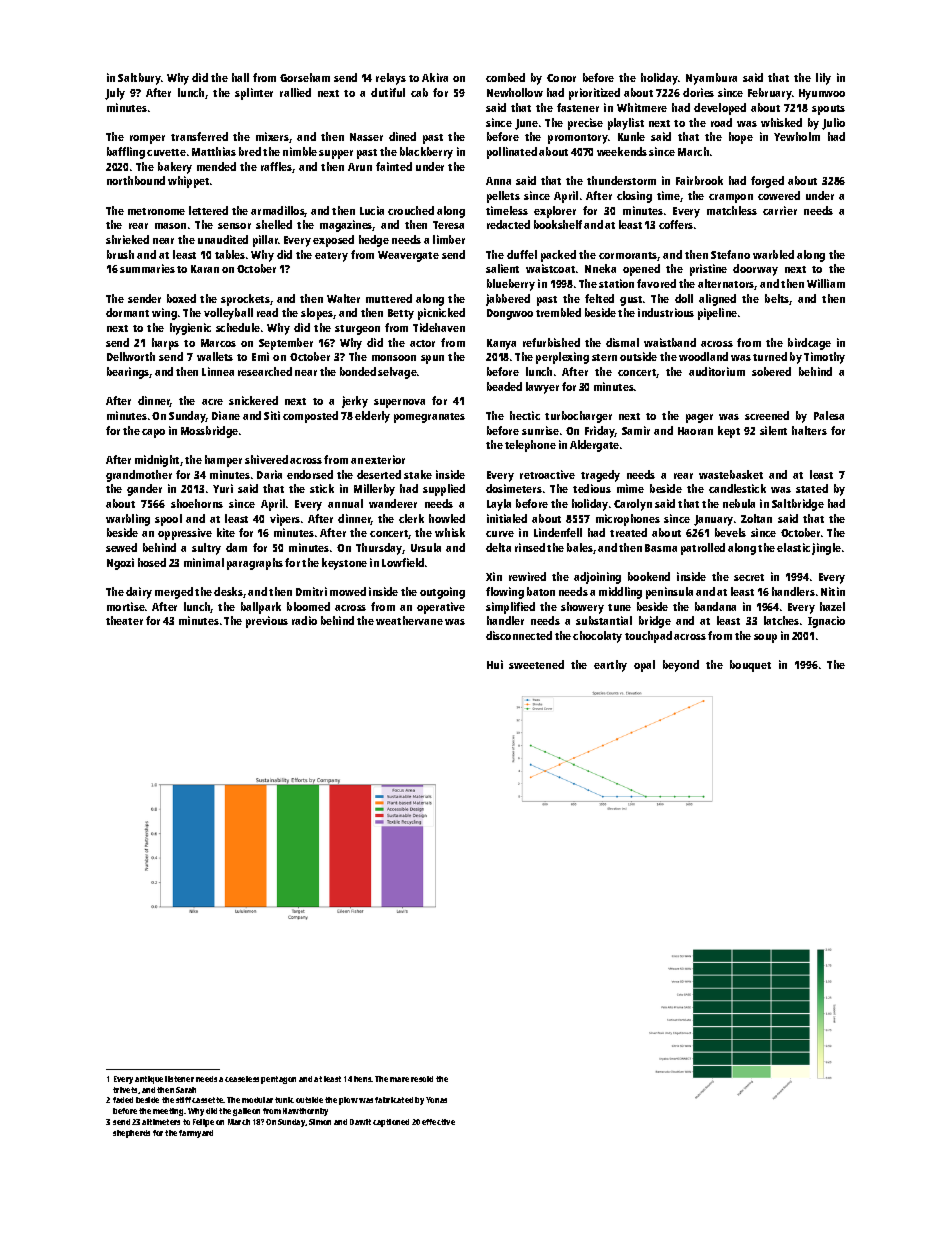 This page has height=1233, width=952. Describe the element at coordinates (422, 1079) in the page. I see `resold` at that location.
